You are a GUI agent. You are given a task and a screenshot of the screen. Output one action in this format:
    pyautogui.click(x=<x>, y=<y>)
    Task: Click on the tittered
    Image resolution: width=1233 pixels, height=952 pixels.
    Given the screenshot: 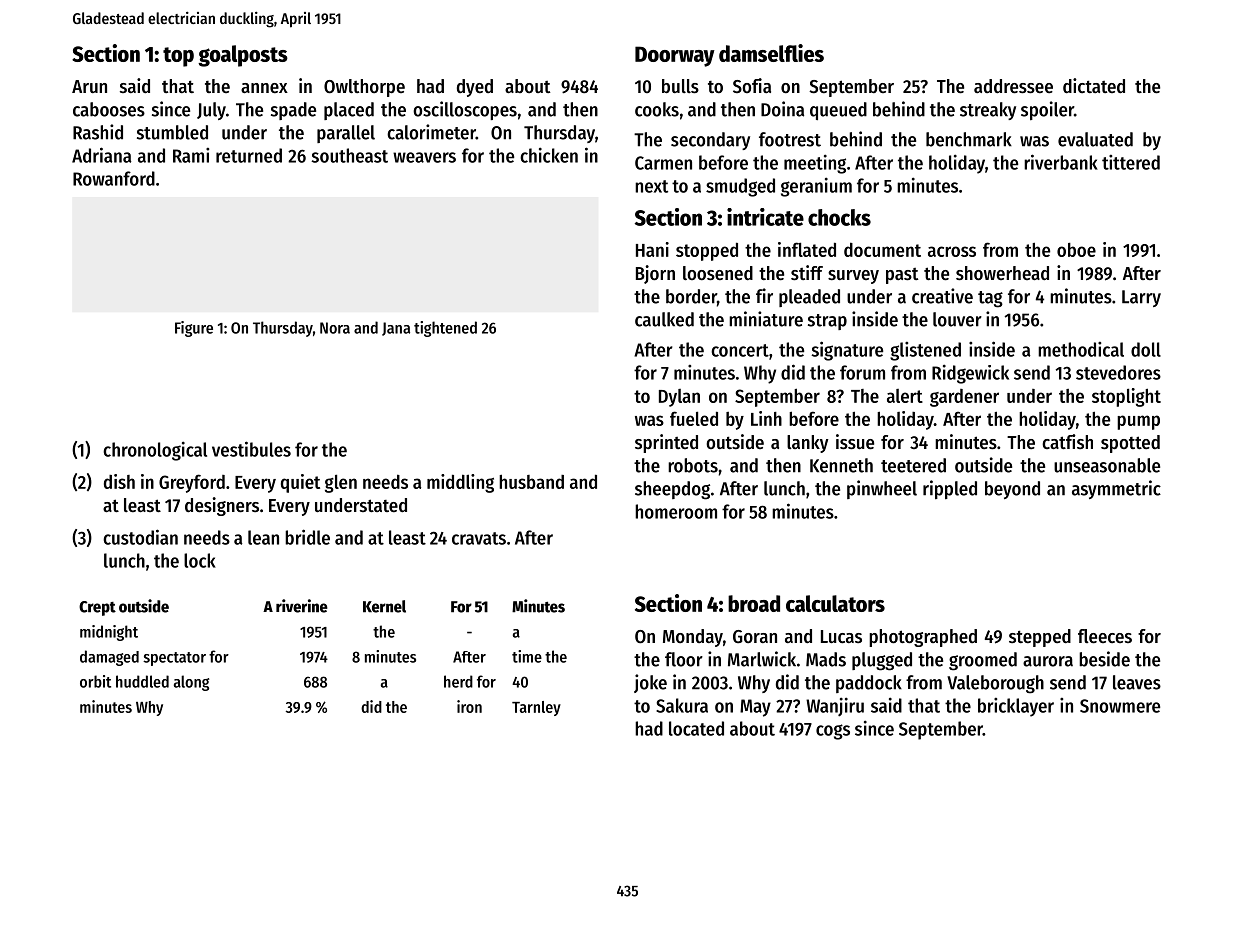 What is the action you would take?
    pyautogui.click(x=1131, y=162)
